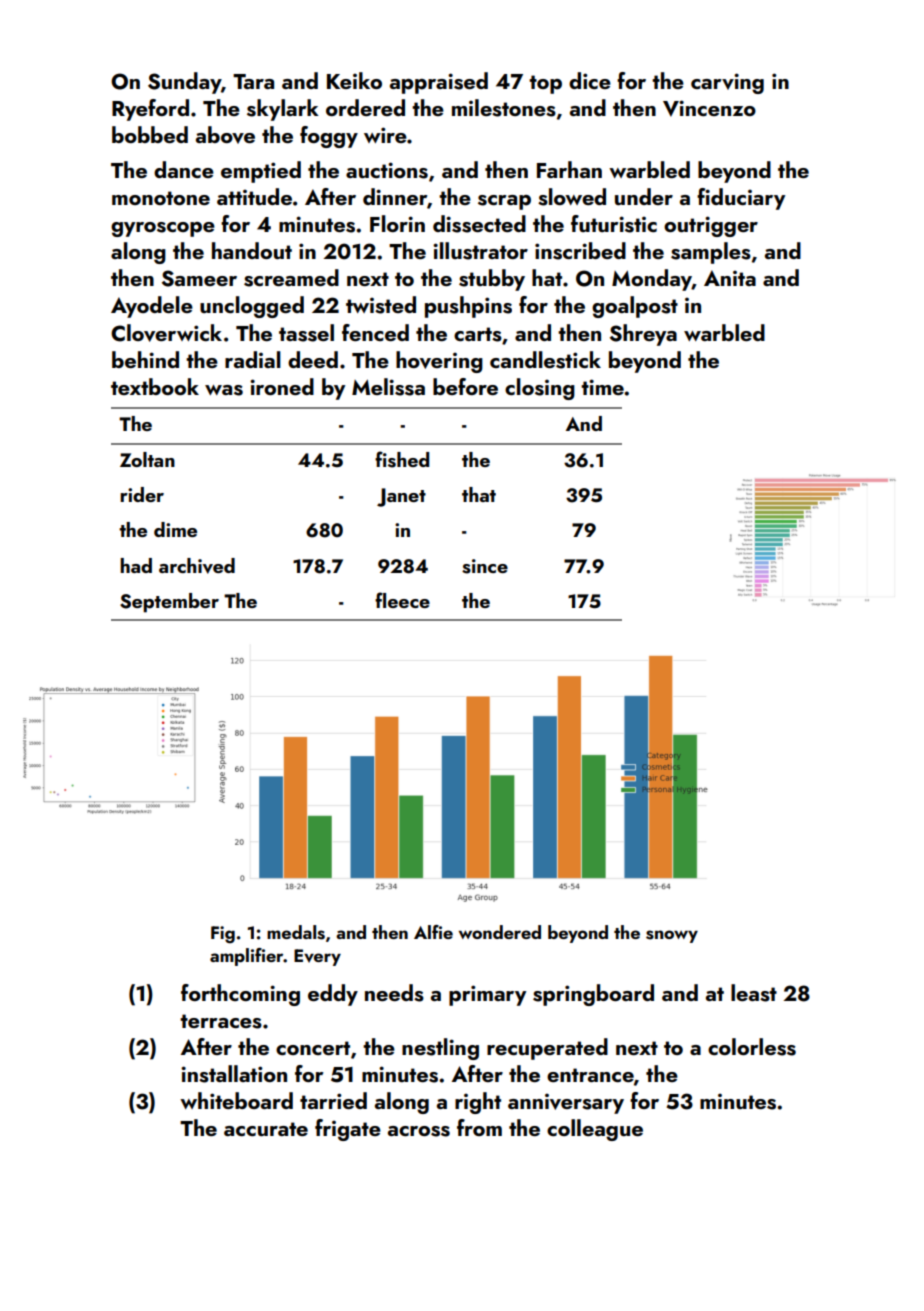  Describe the element at coordinates (247, 957) in the screenshot. I see `amplifier` at that location.
